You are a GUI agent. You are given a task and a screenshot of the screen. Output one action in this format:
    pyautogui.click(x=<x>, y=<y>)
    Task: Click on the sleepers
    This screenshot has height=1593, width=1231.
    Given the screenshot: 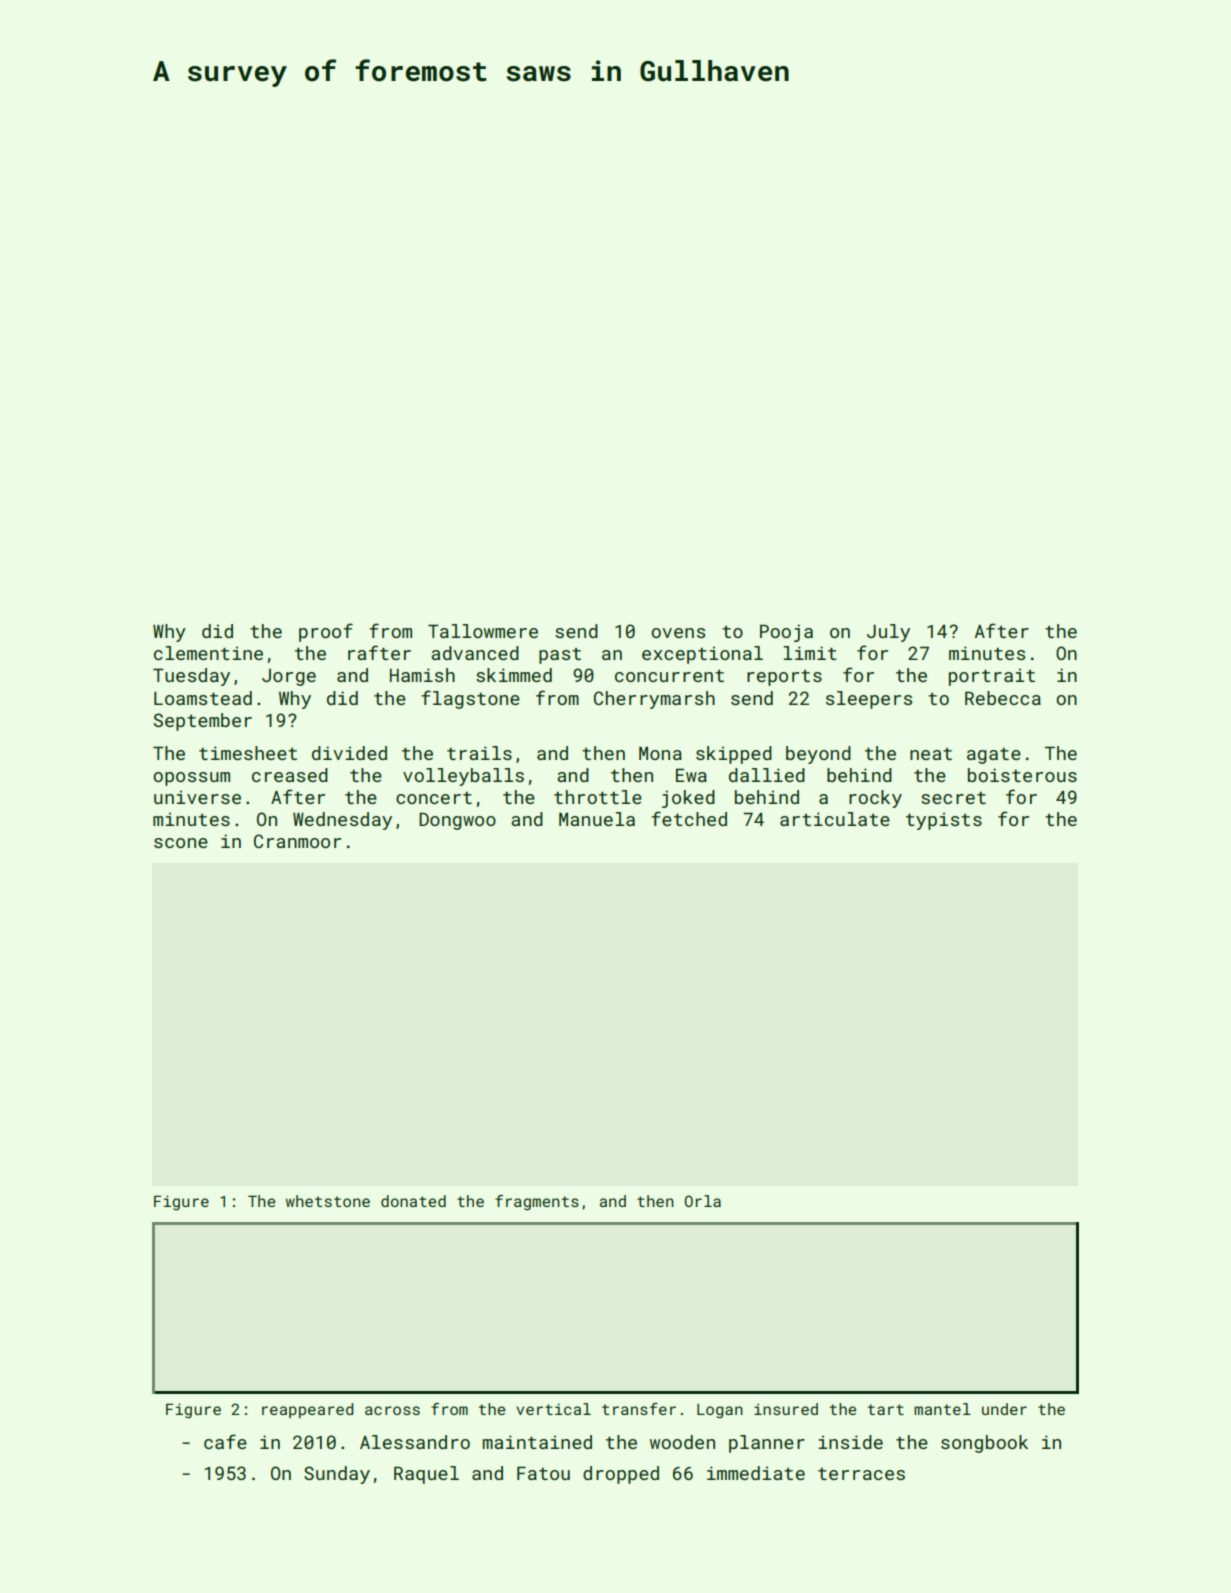 What is the action you would take?
    pyautogui.click(x=869, y=700)
